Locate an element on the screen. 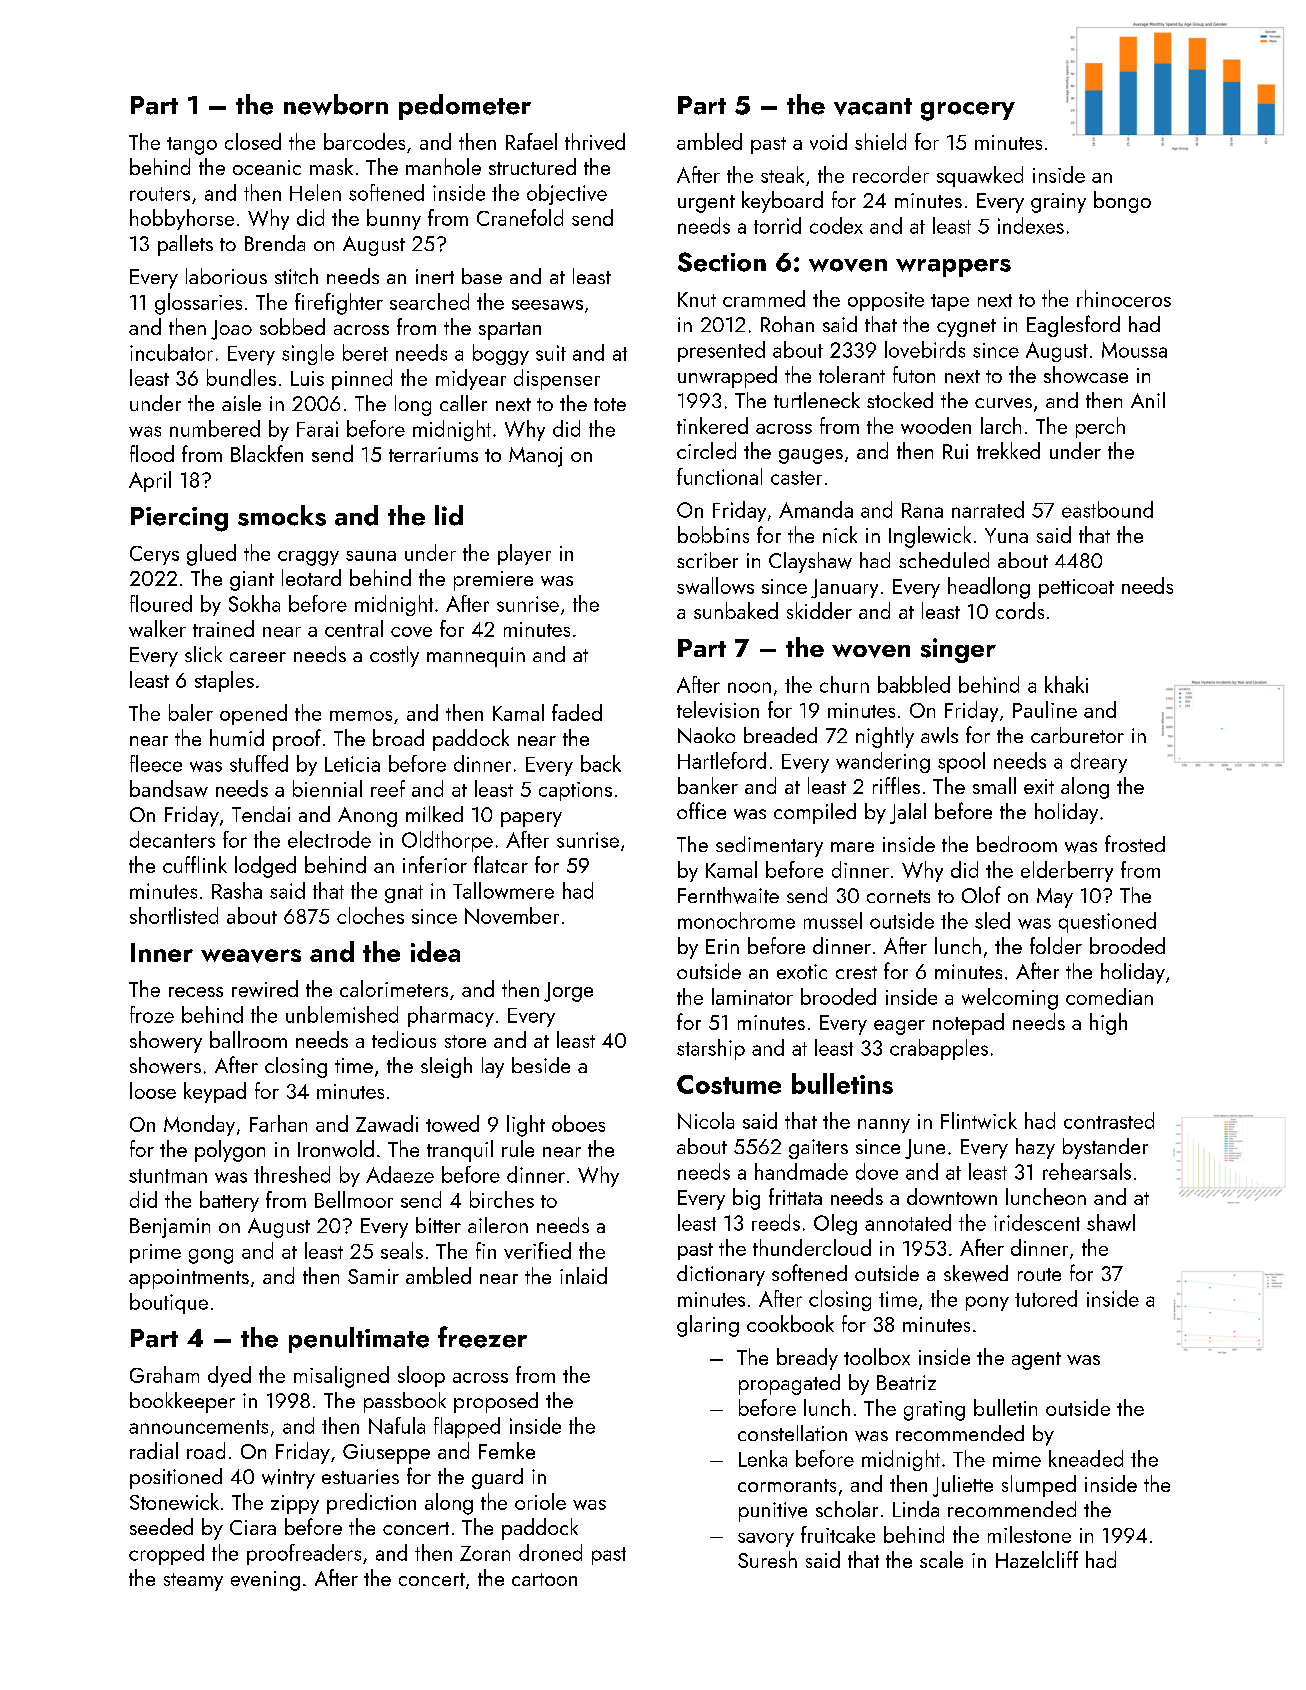 This screenshot has height=1690, width=1306. churn is located at coordinates (844, 684).
